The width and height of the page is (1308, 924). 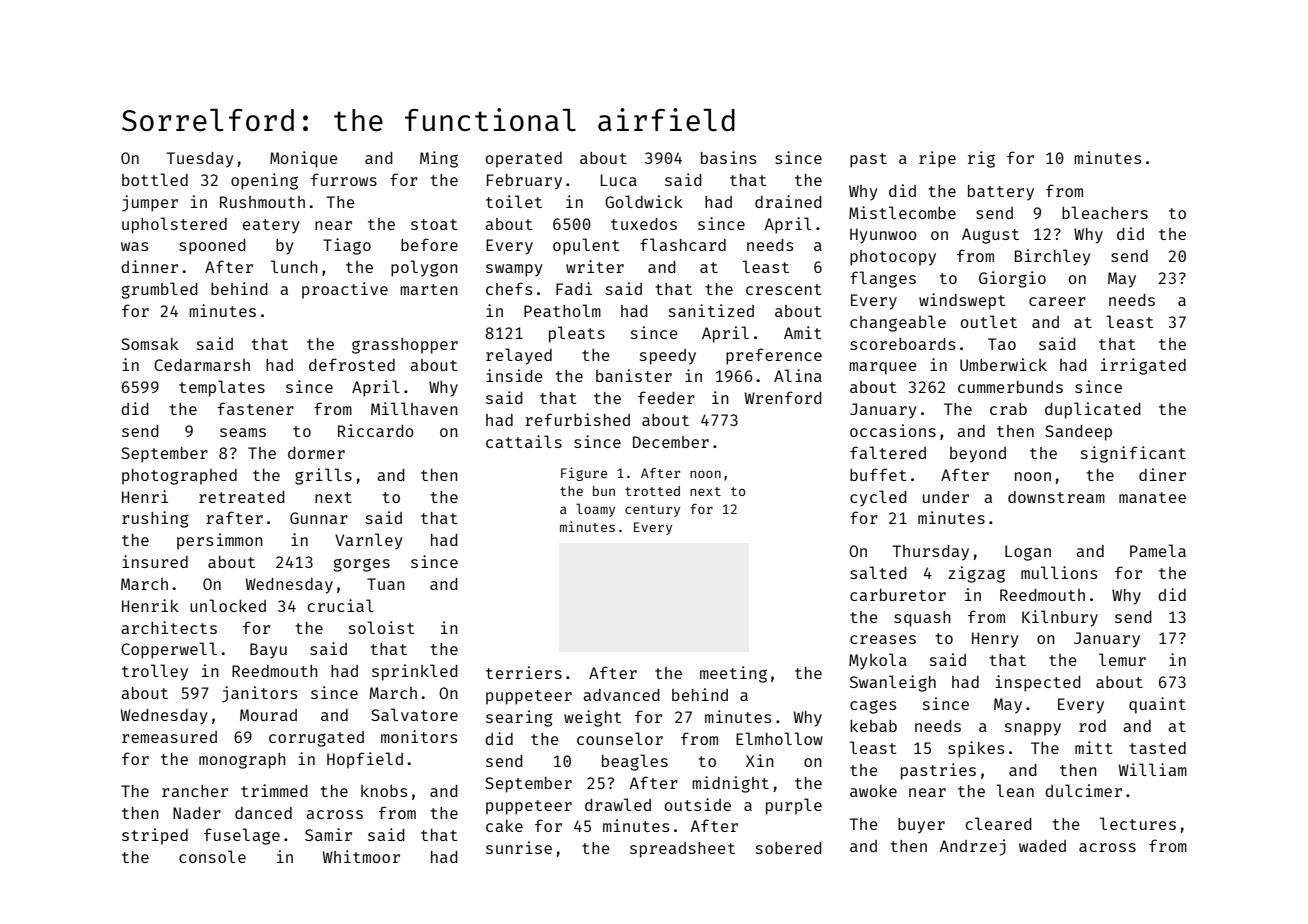 I want to click on Whitmoor, so click(x=361, y=856).
